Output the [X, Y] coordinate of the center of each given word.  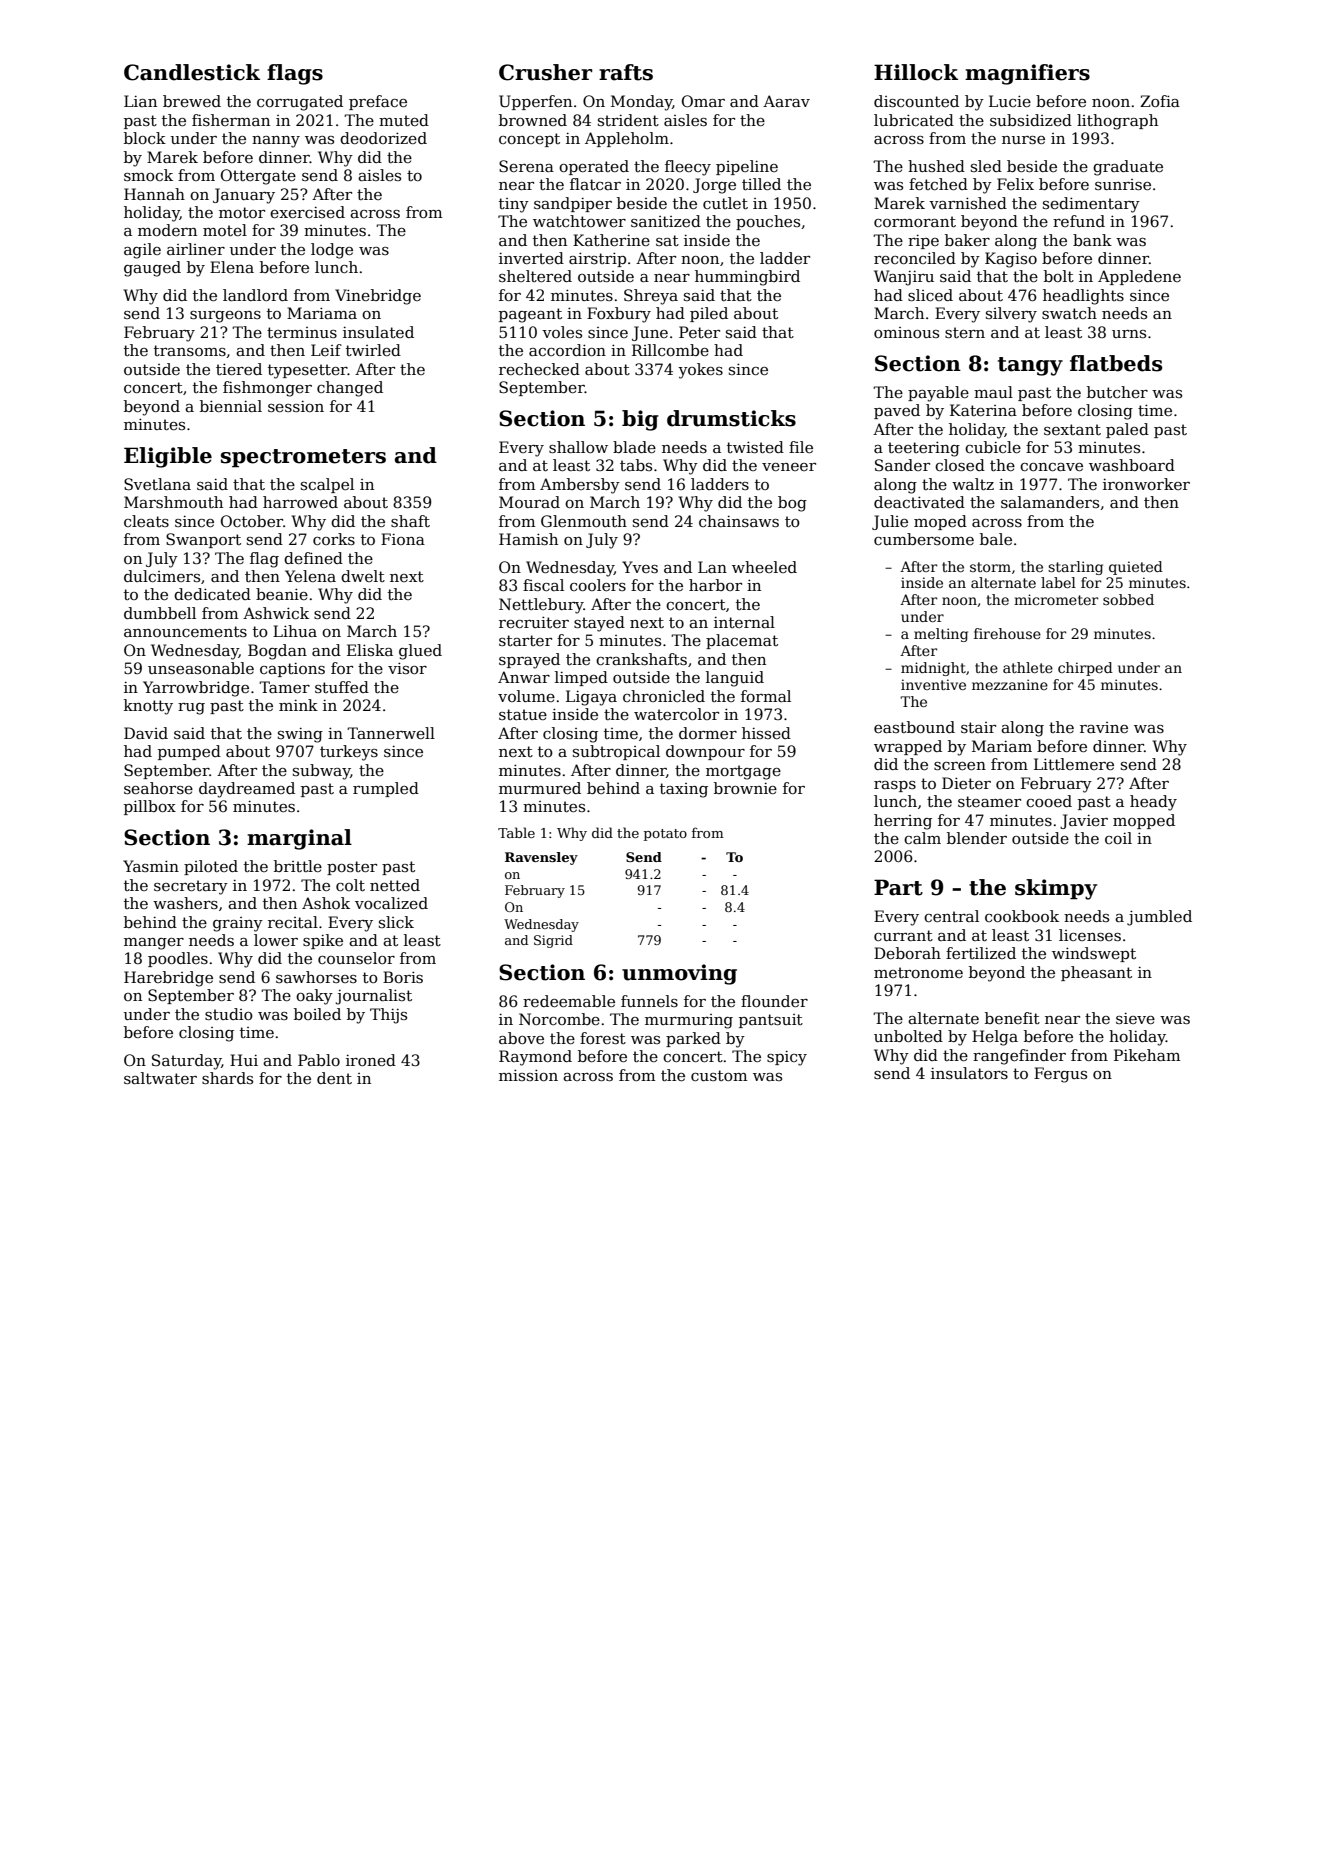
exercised [307, 212]
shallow [578, 447]
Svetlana [157, 484]
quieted [1136, 568]
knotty [148, 707]
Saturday [186, 1062]
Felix [1015, 184]
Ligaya [591, 698]
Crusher [545, 72]
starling [1075, 568]
